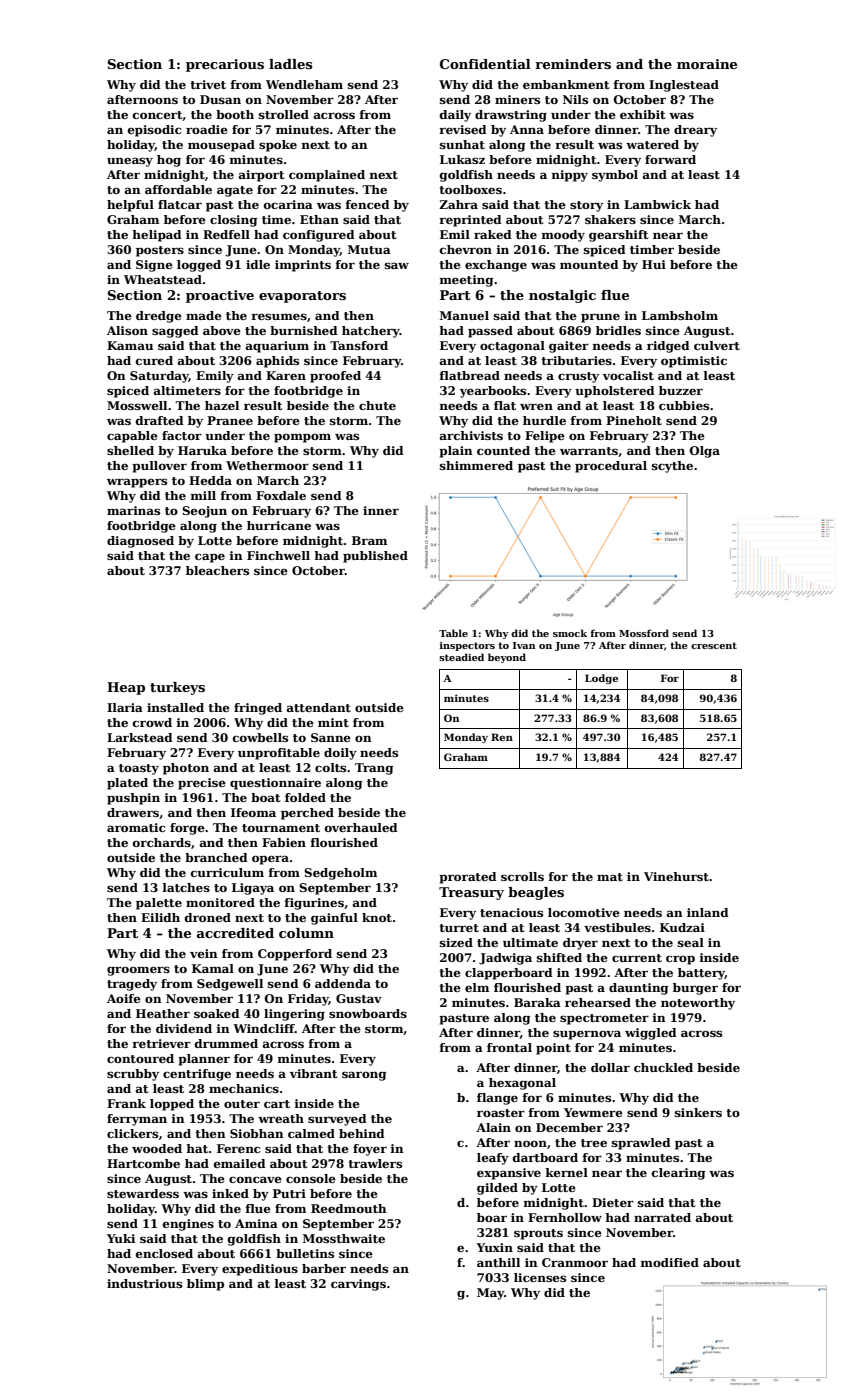 This image has height=1400, width=849. Describe the element at coordinates (575, 99) in the image. I see `Nils` at that location.
